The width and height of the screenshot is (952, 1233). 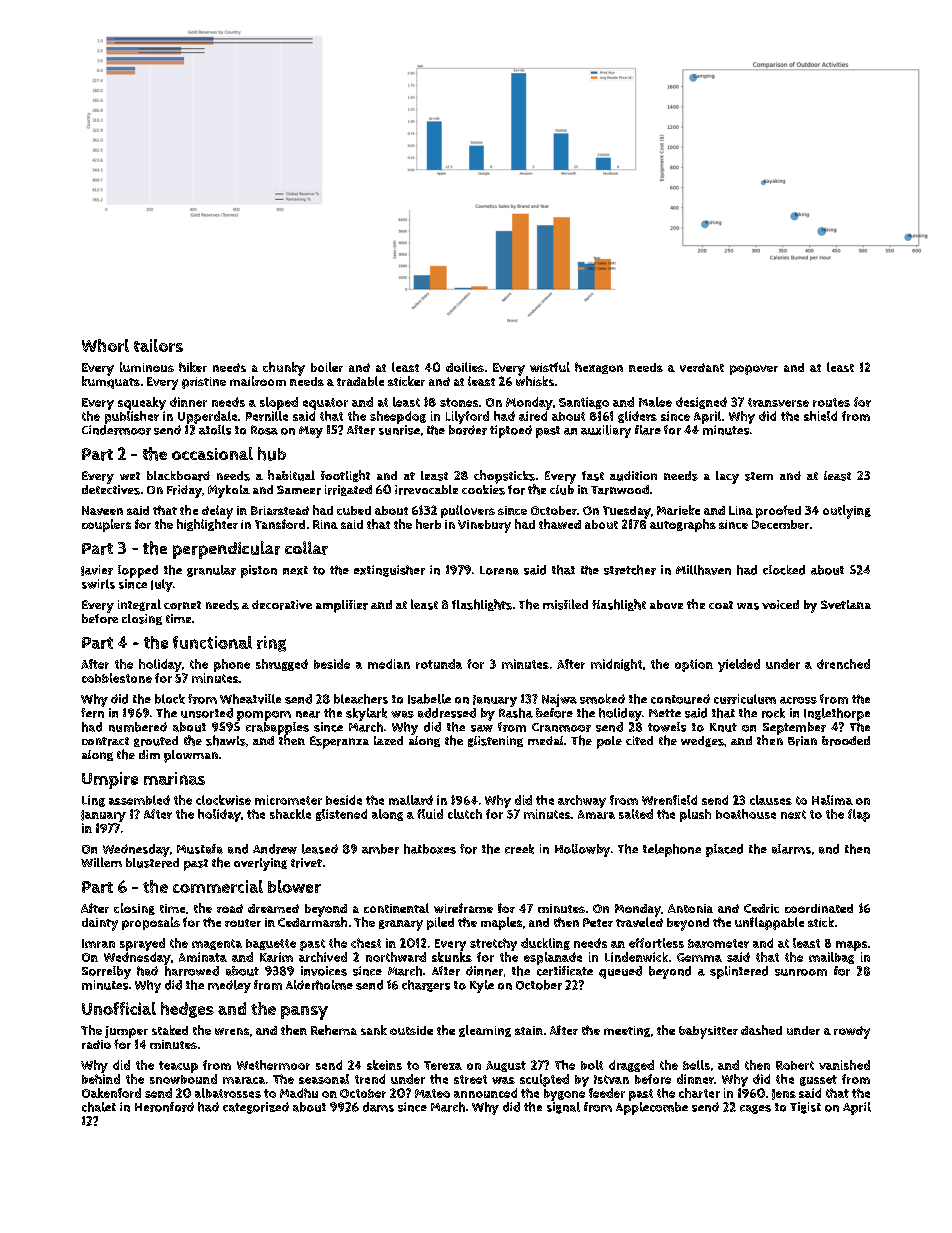 I want to click on Cindermoor, so click(x=116, y=430).
